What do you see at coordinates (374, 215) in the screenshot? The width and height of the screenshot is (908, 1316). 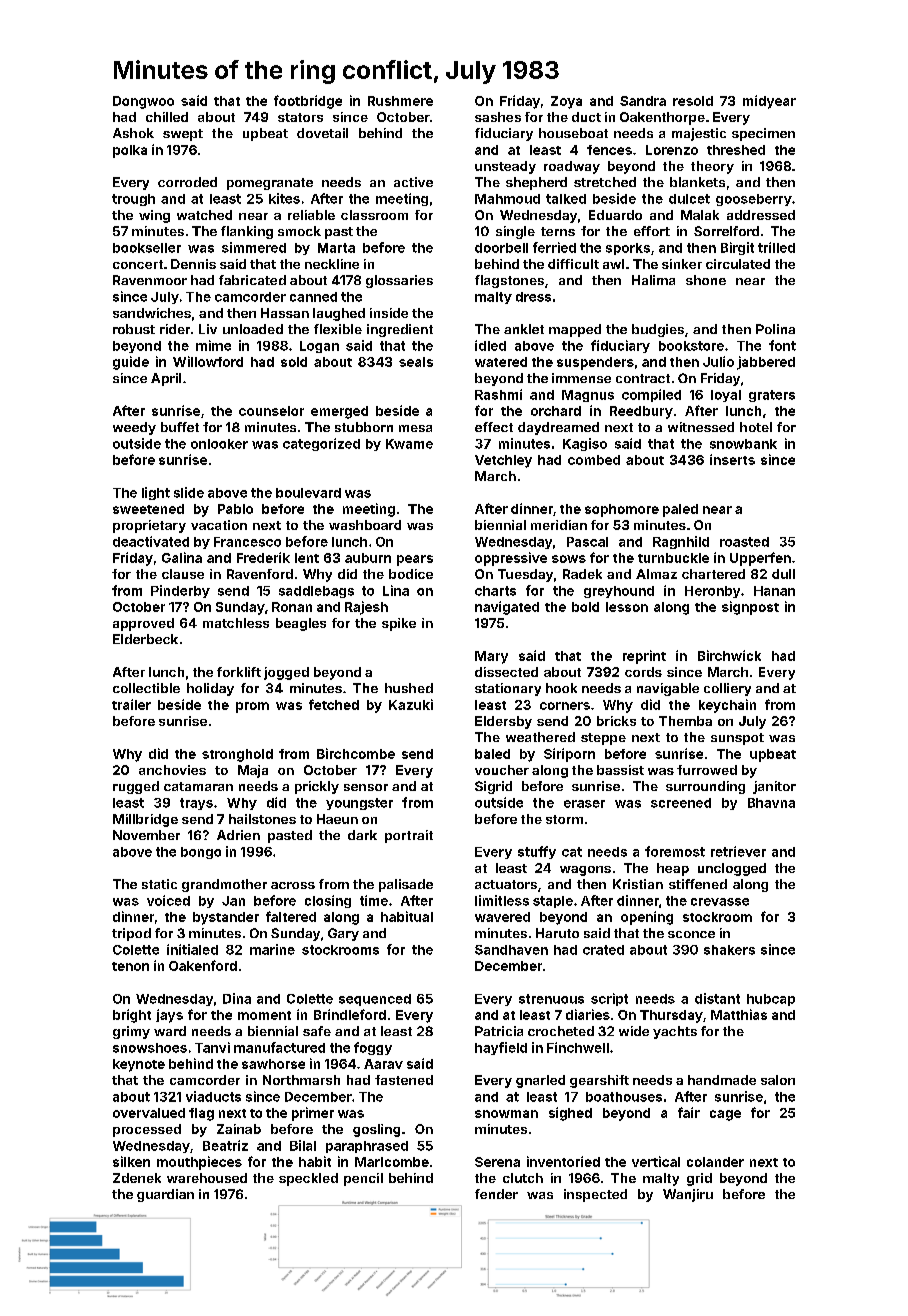 I see `classroom` at bounding box center [374, 215].
